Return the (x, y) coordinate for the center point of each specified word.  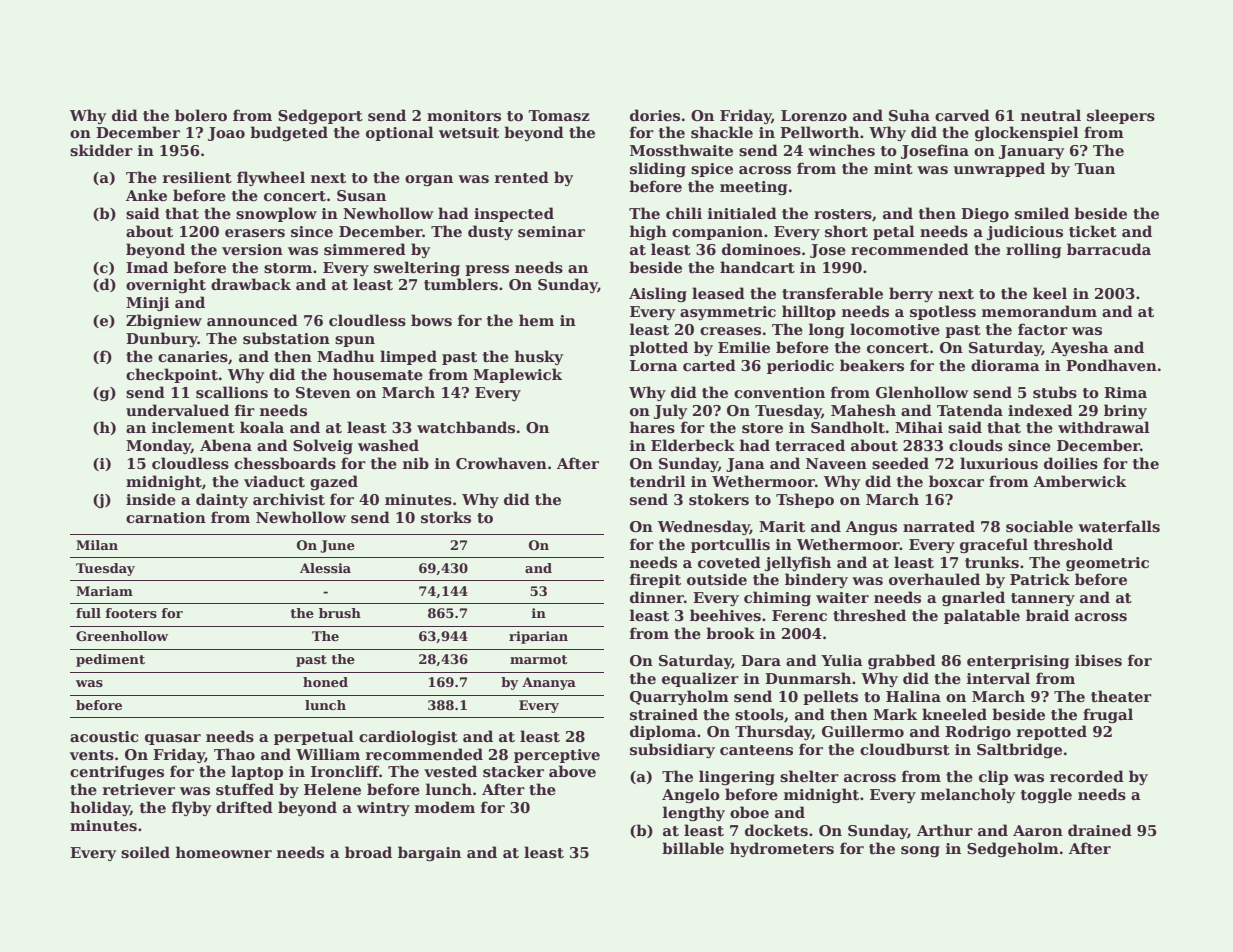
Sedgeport (320, 117)
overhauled (934, 579)
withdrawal (1104, 427)
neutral (1051, 115)
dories (655, 115)
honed (325, 682)
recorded (1087, 776)
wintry (383, 809)
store (762, 428)
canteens (756, 750)
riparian (538, 637)
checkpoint (172, 375)
